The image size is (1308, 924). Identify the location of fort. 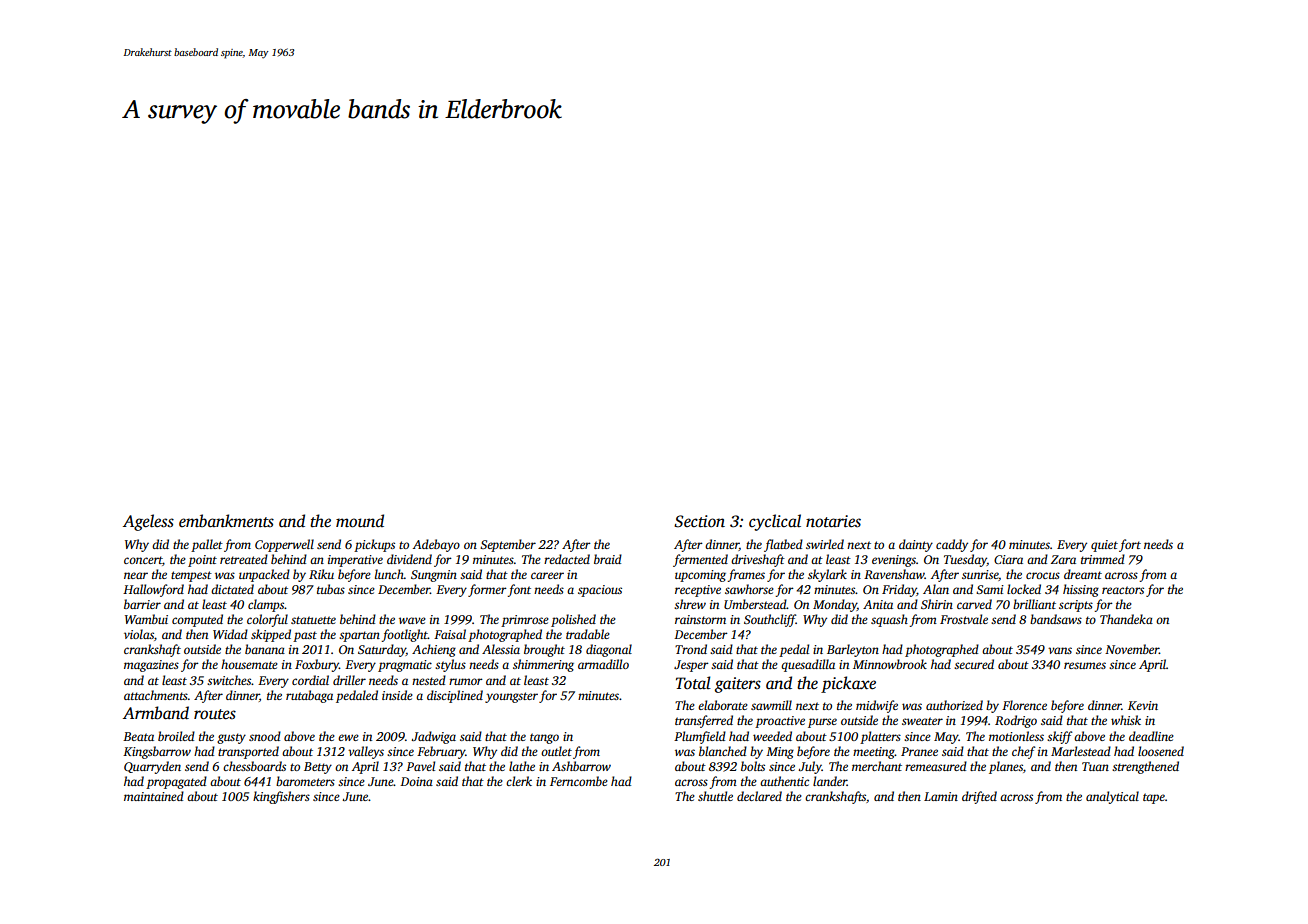
(1130, 545).
